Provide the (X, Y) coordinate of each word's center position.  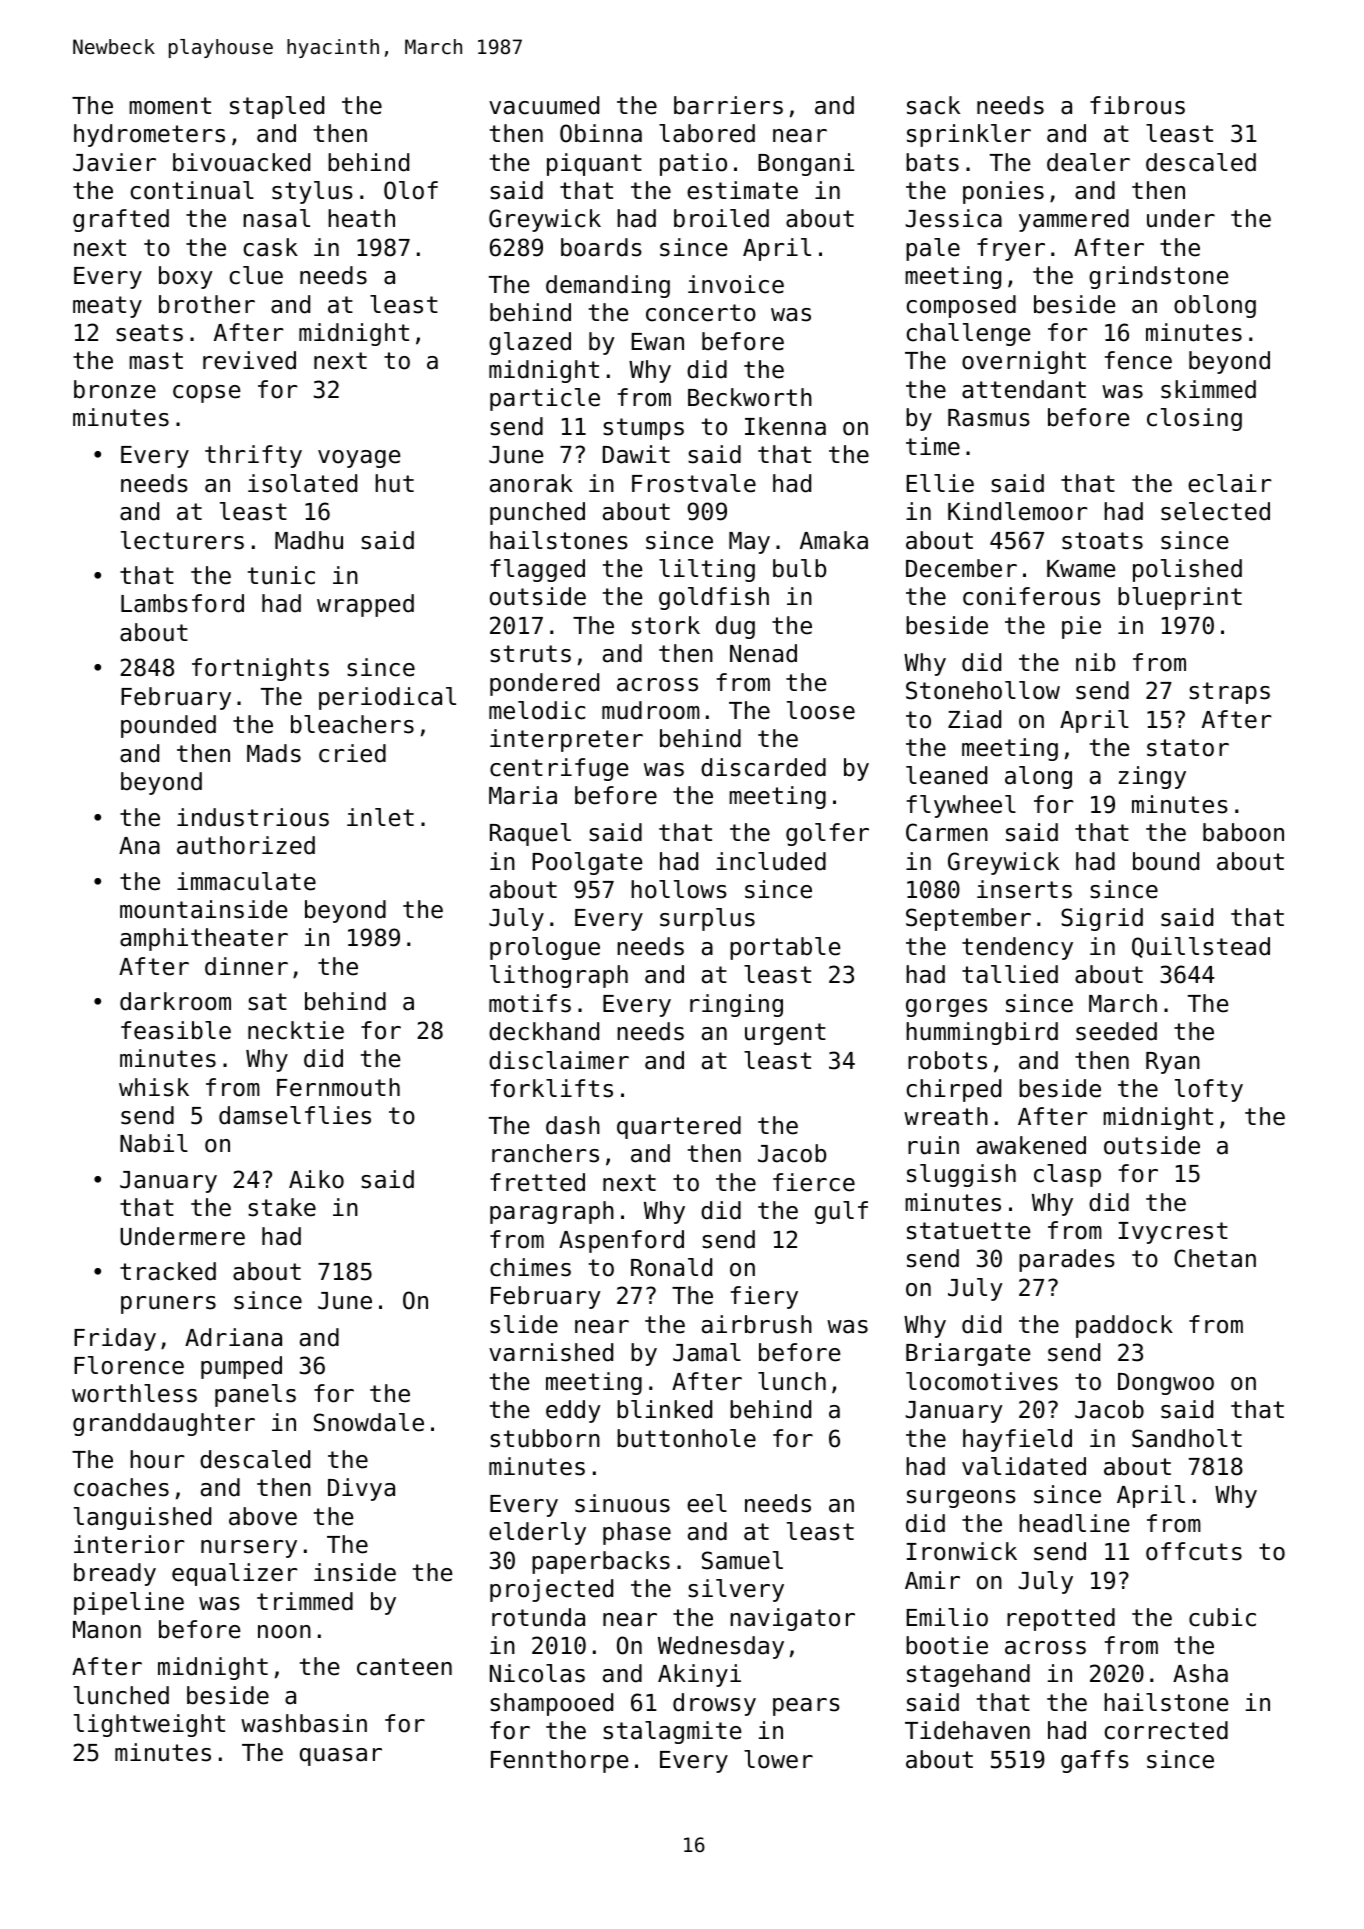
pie (1081, 627)
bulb (799, 568)
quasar (341, 1757)
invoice (736, 284)
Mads (274, 753)
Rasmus (989, 418)
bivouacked (241, 162)
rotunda (538, 1617)
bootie (947, 1645)
